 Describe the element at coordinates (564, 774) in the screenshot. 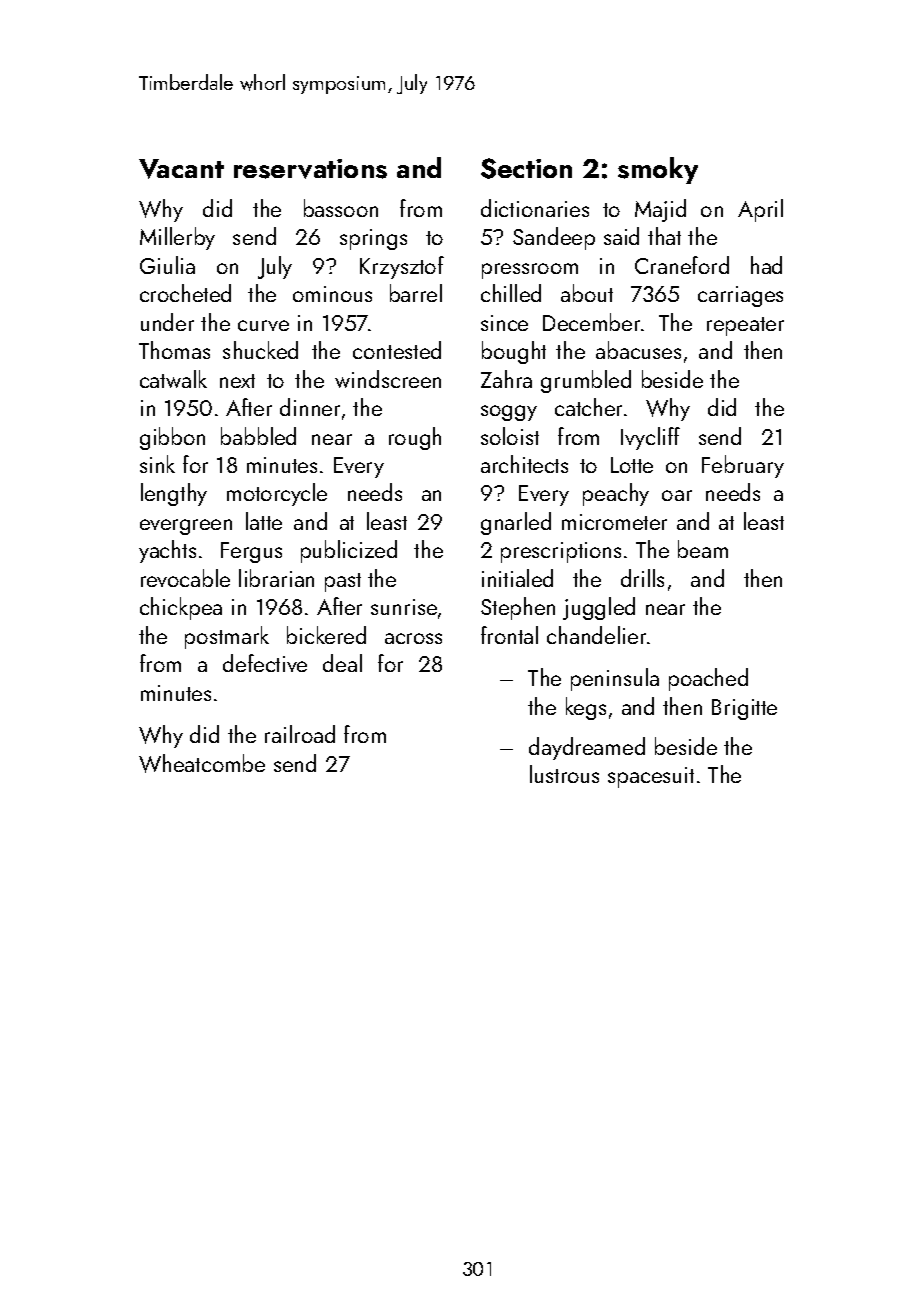

I see `lustrous` at that location.
